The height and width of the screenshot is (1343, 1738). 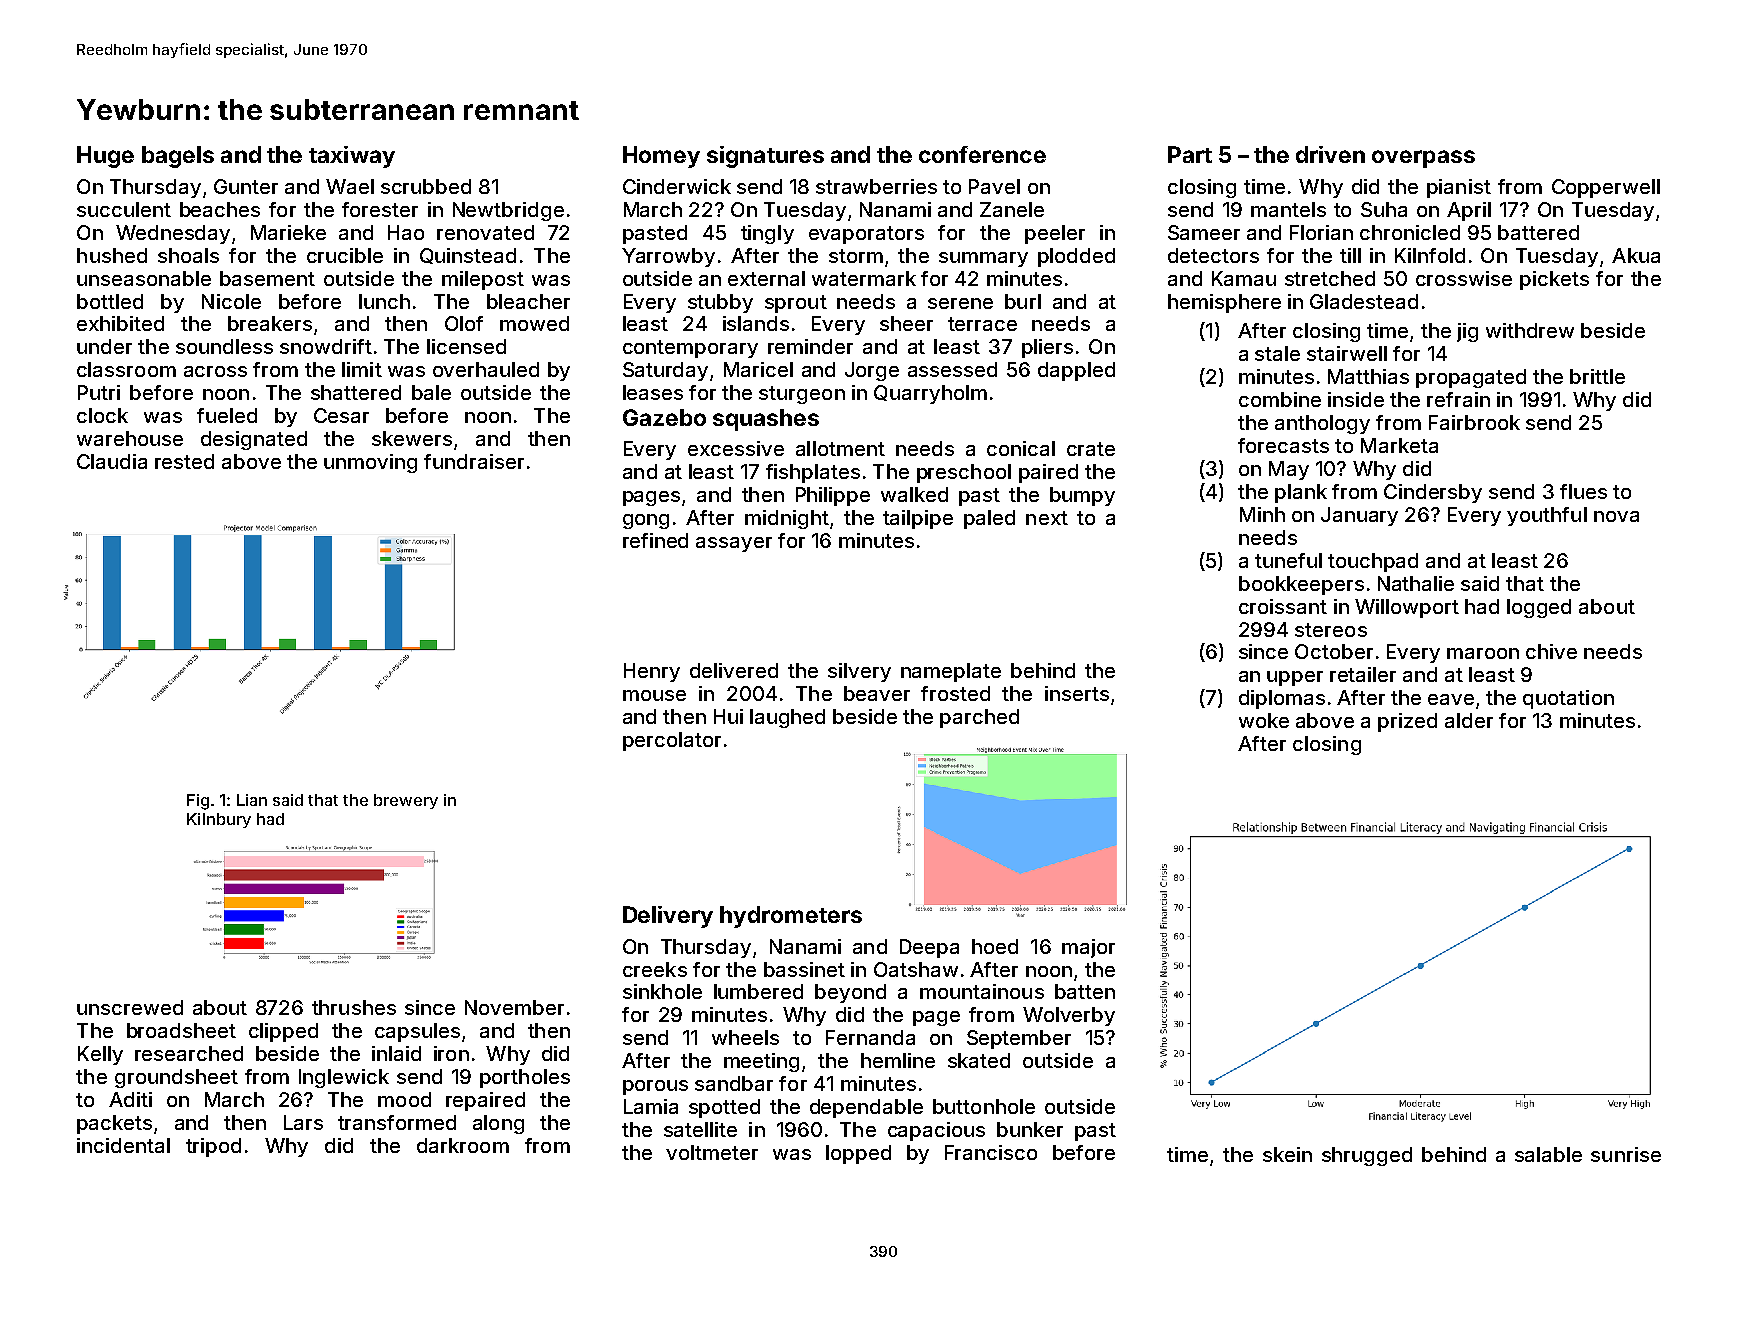 What do you see at coordinates (123, 1145) in the screenshot?
I see `incidental` at bounding box center [123, 1145].
